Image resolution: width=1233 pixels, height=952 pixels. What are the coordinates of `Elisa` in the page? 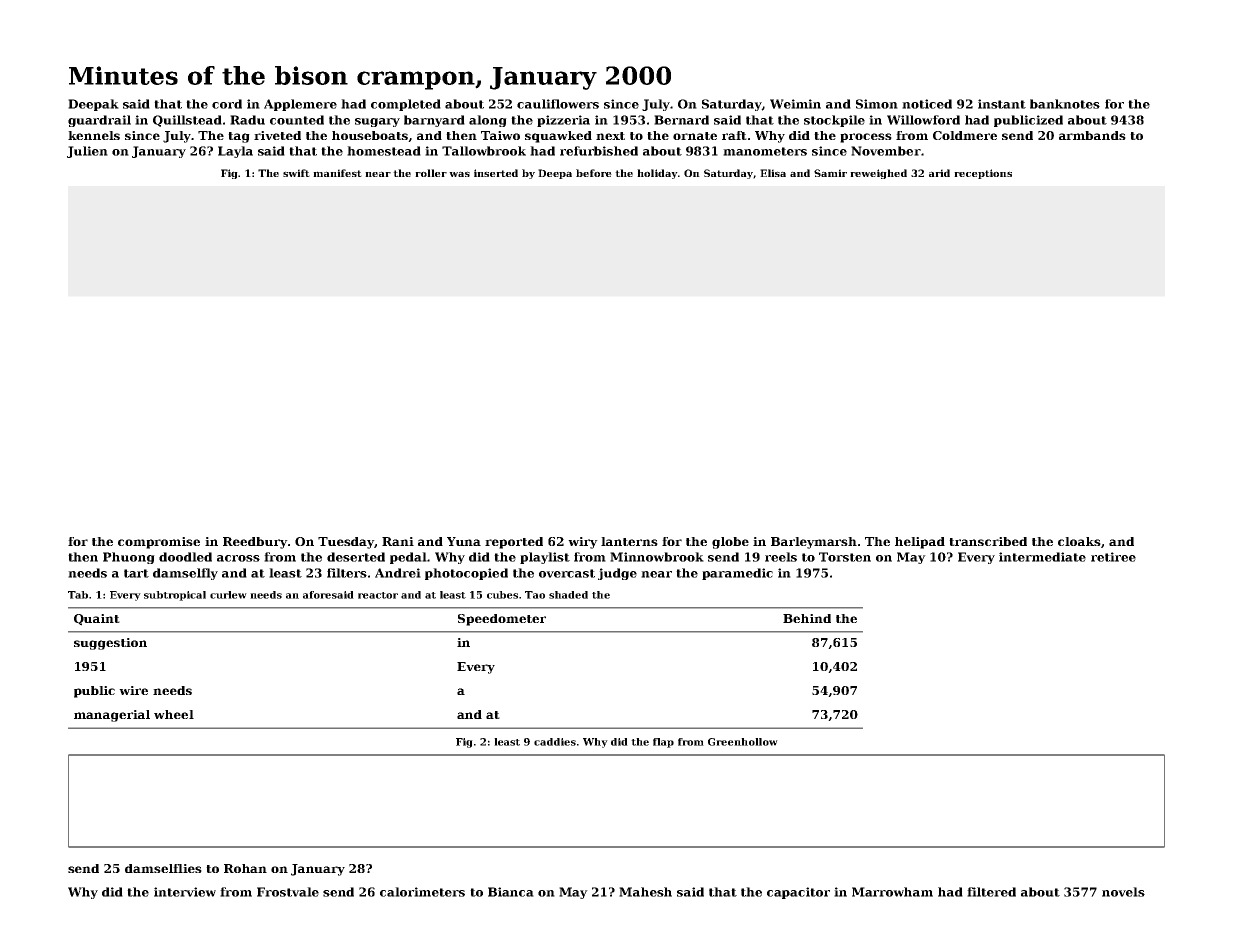 It's located at (773, 173).
